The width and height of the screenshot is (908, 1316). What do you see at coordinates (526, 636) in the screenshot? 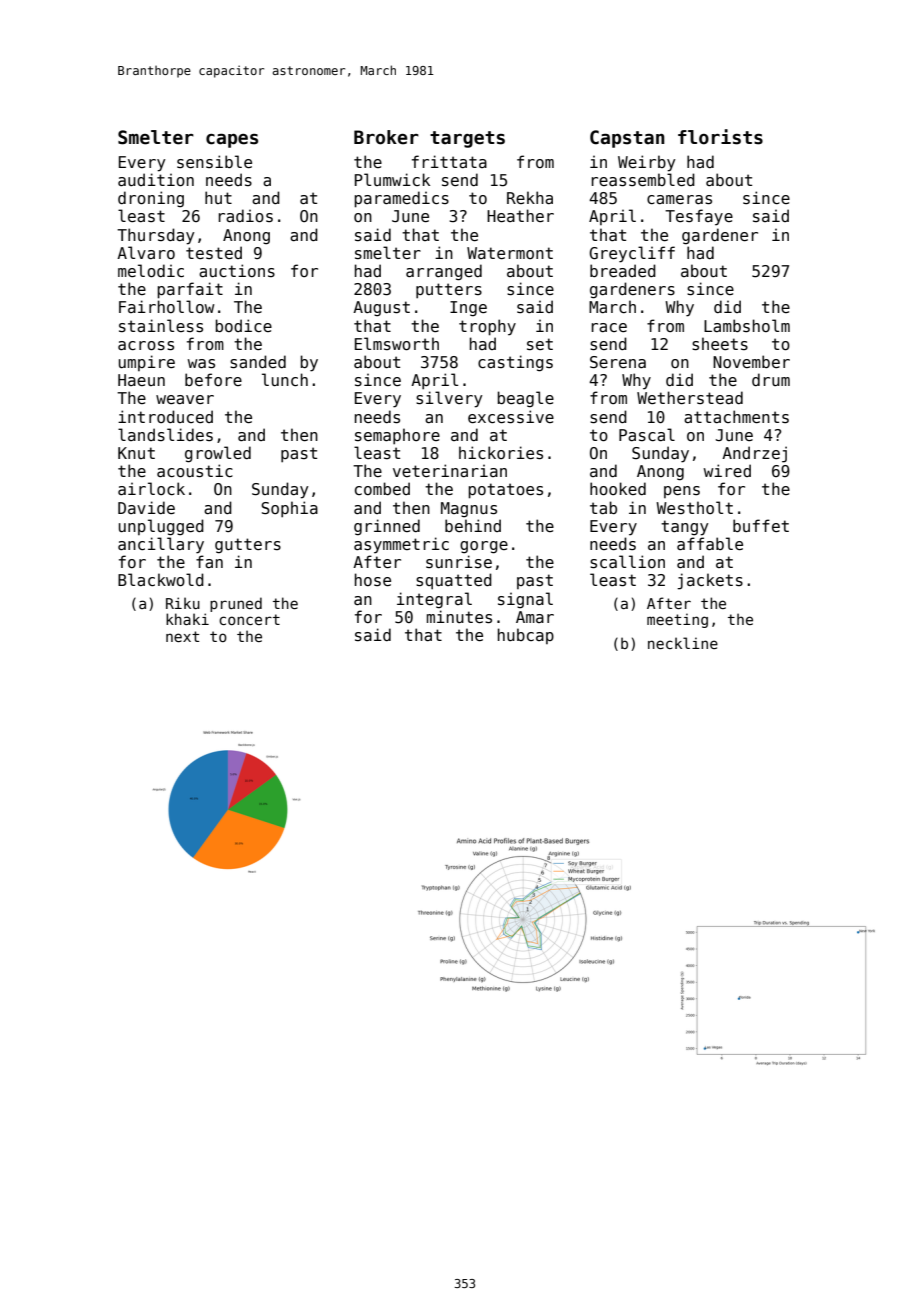
I see `hubcap` at bounding box center [526, 636].
